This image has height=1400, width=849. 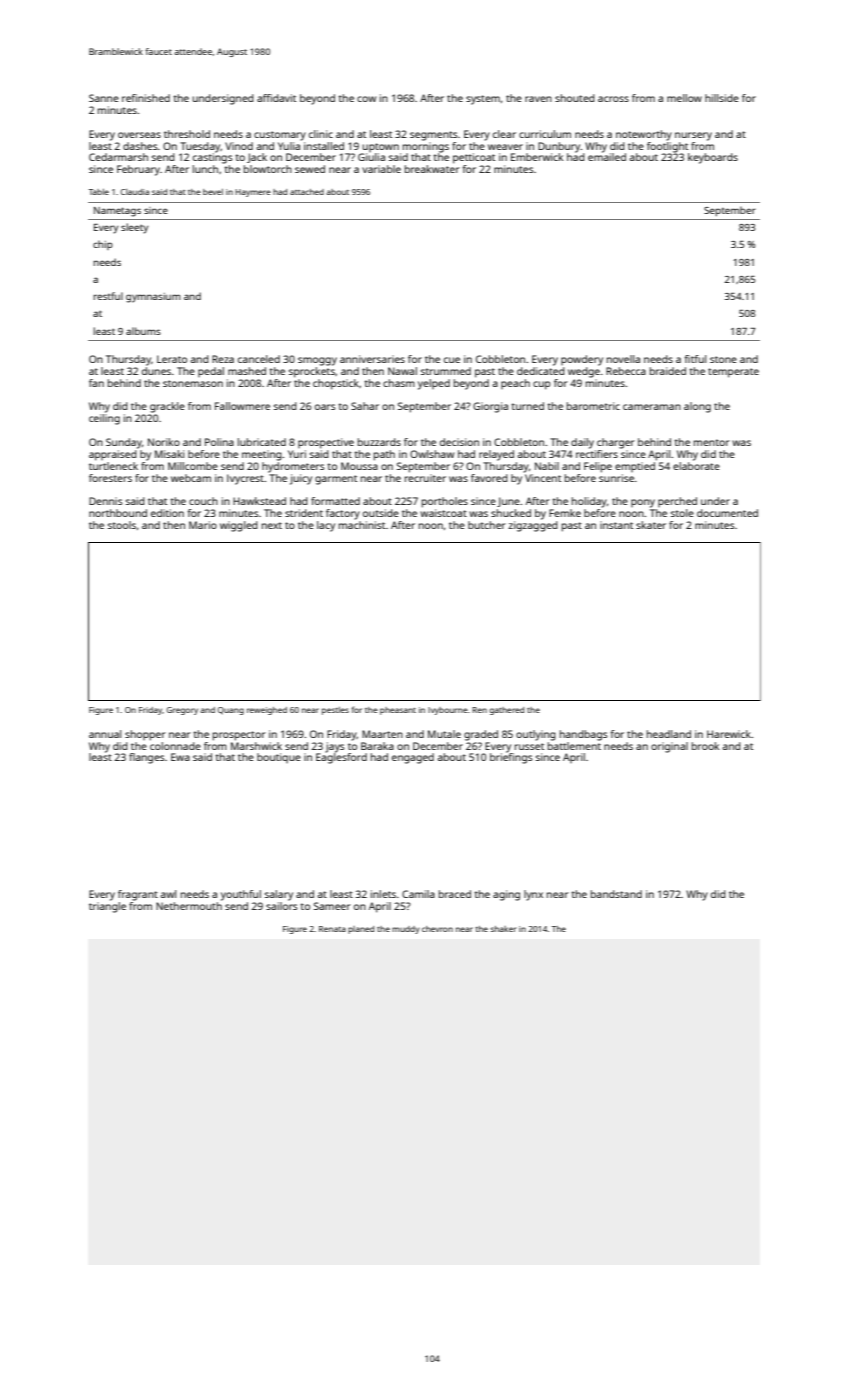 I want to click on Sunday, so click(x=124, y=443).
